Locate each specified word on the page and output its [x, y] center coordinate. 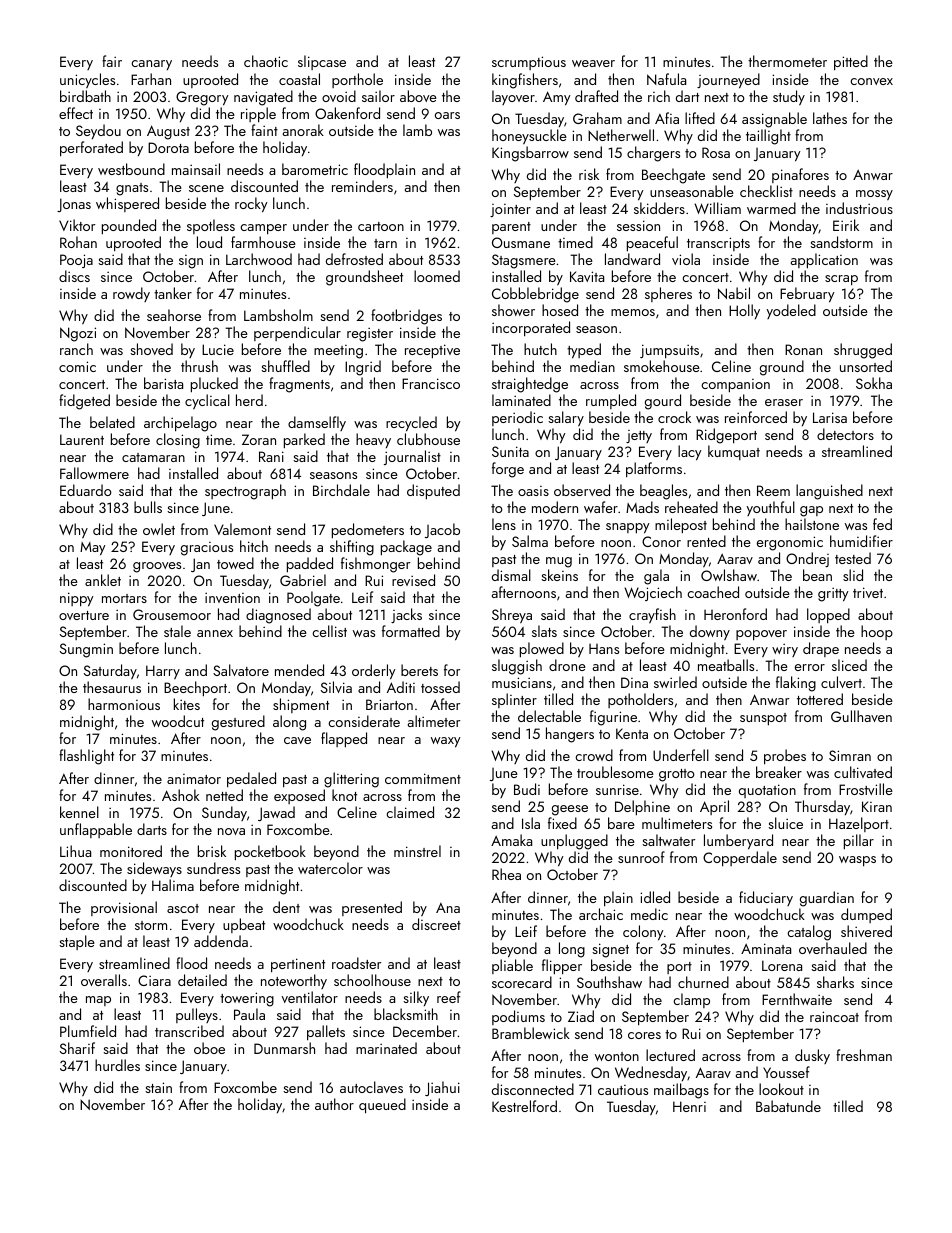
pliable [512, 966]
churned [703, 982]
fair [112, 61]
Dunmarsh [284, 1048]
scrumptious [529, 63]
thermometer [787, 61]
